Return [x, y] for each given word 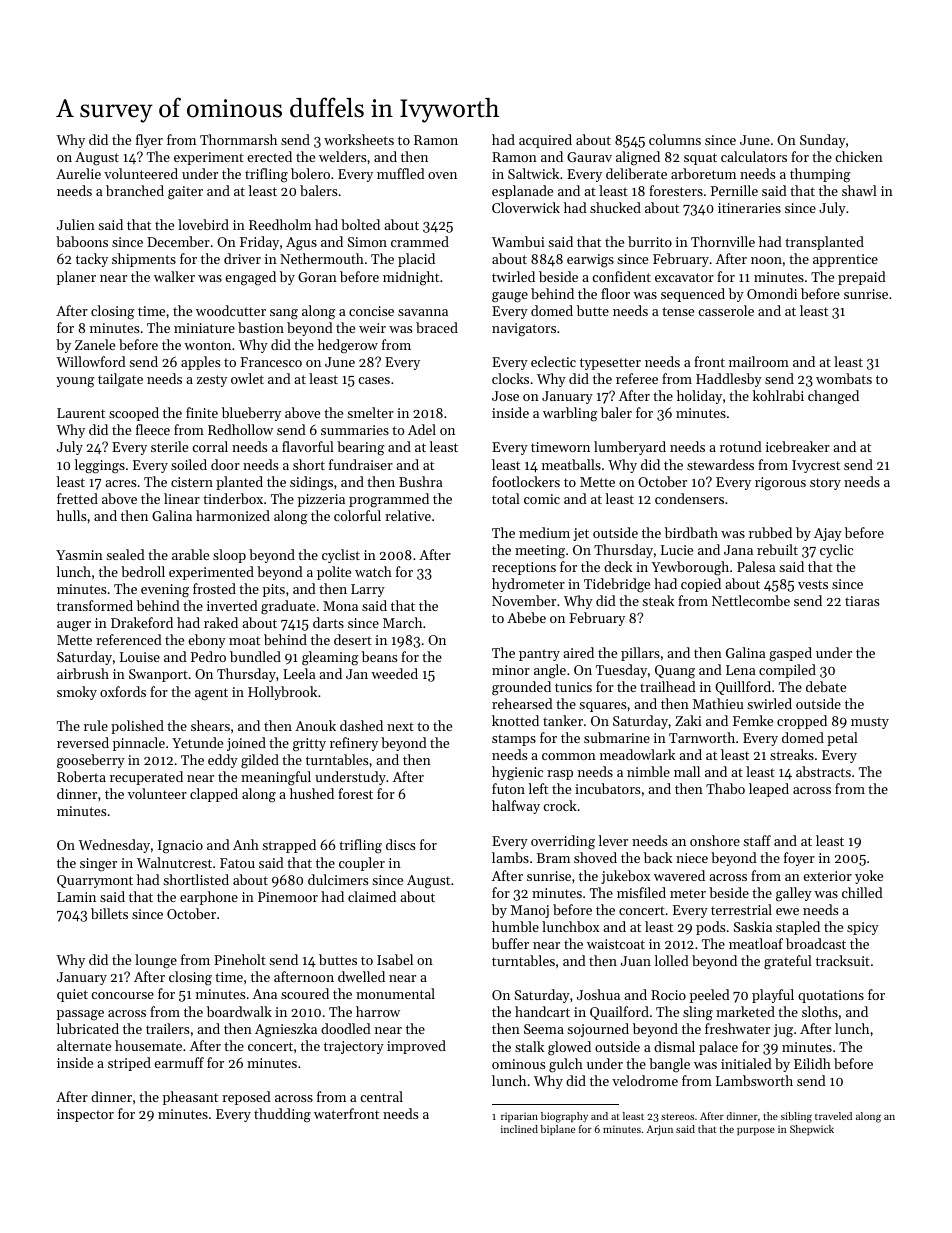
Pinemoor [288, 897]
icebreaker [798, 446]
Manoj [530, 911]
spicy [863, 928]
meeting [540, 552]
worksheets [359, 139]
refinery [354, 744]
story [825, 484]
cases [374, 380]
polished [137, 727]
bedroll [143, 571]
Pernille [734, 190]
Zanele [95, 344]
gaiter [185, 193]
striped [129, 1064]
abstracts [823, 771]
